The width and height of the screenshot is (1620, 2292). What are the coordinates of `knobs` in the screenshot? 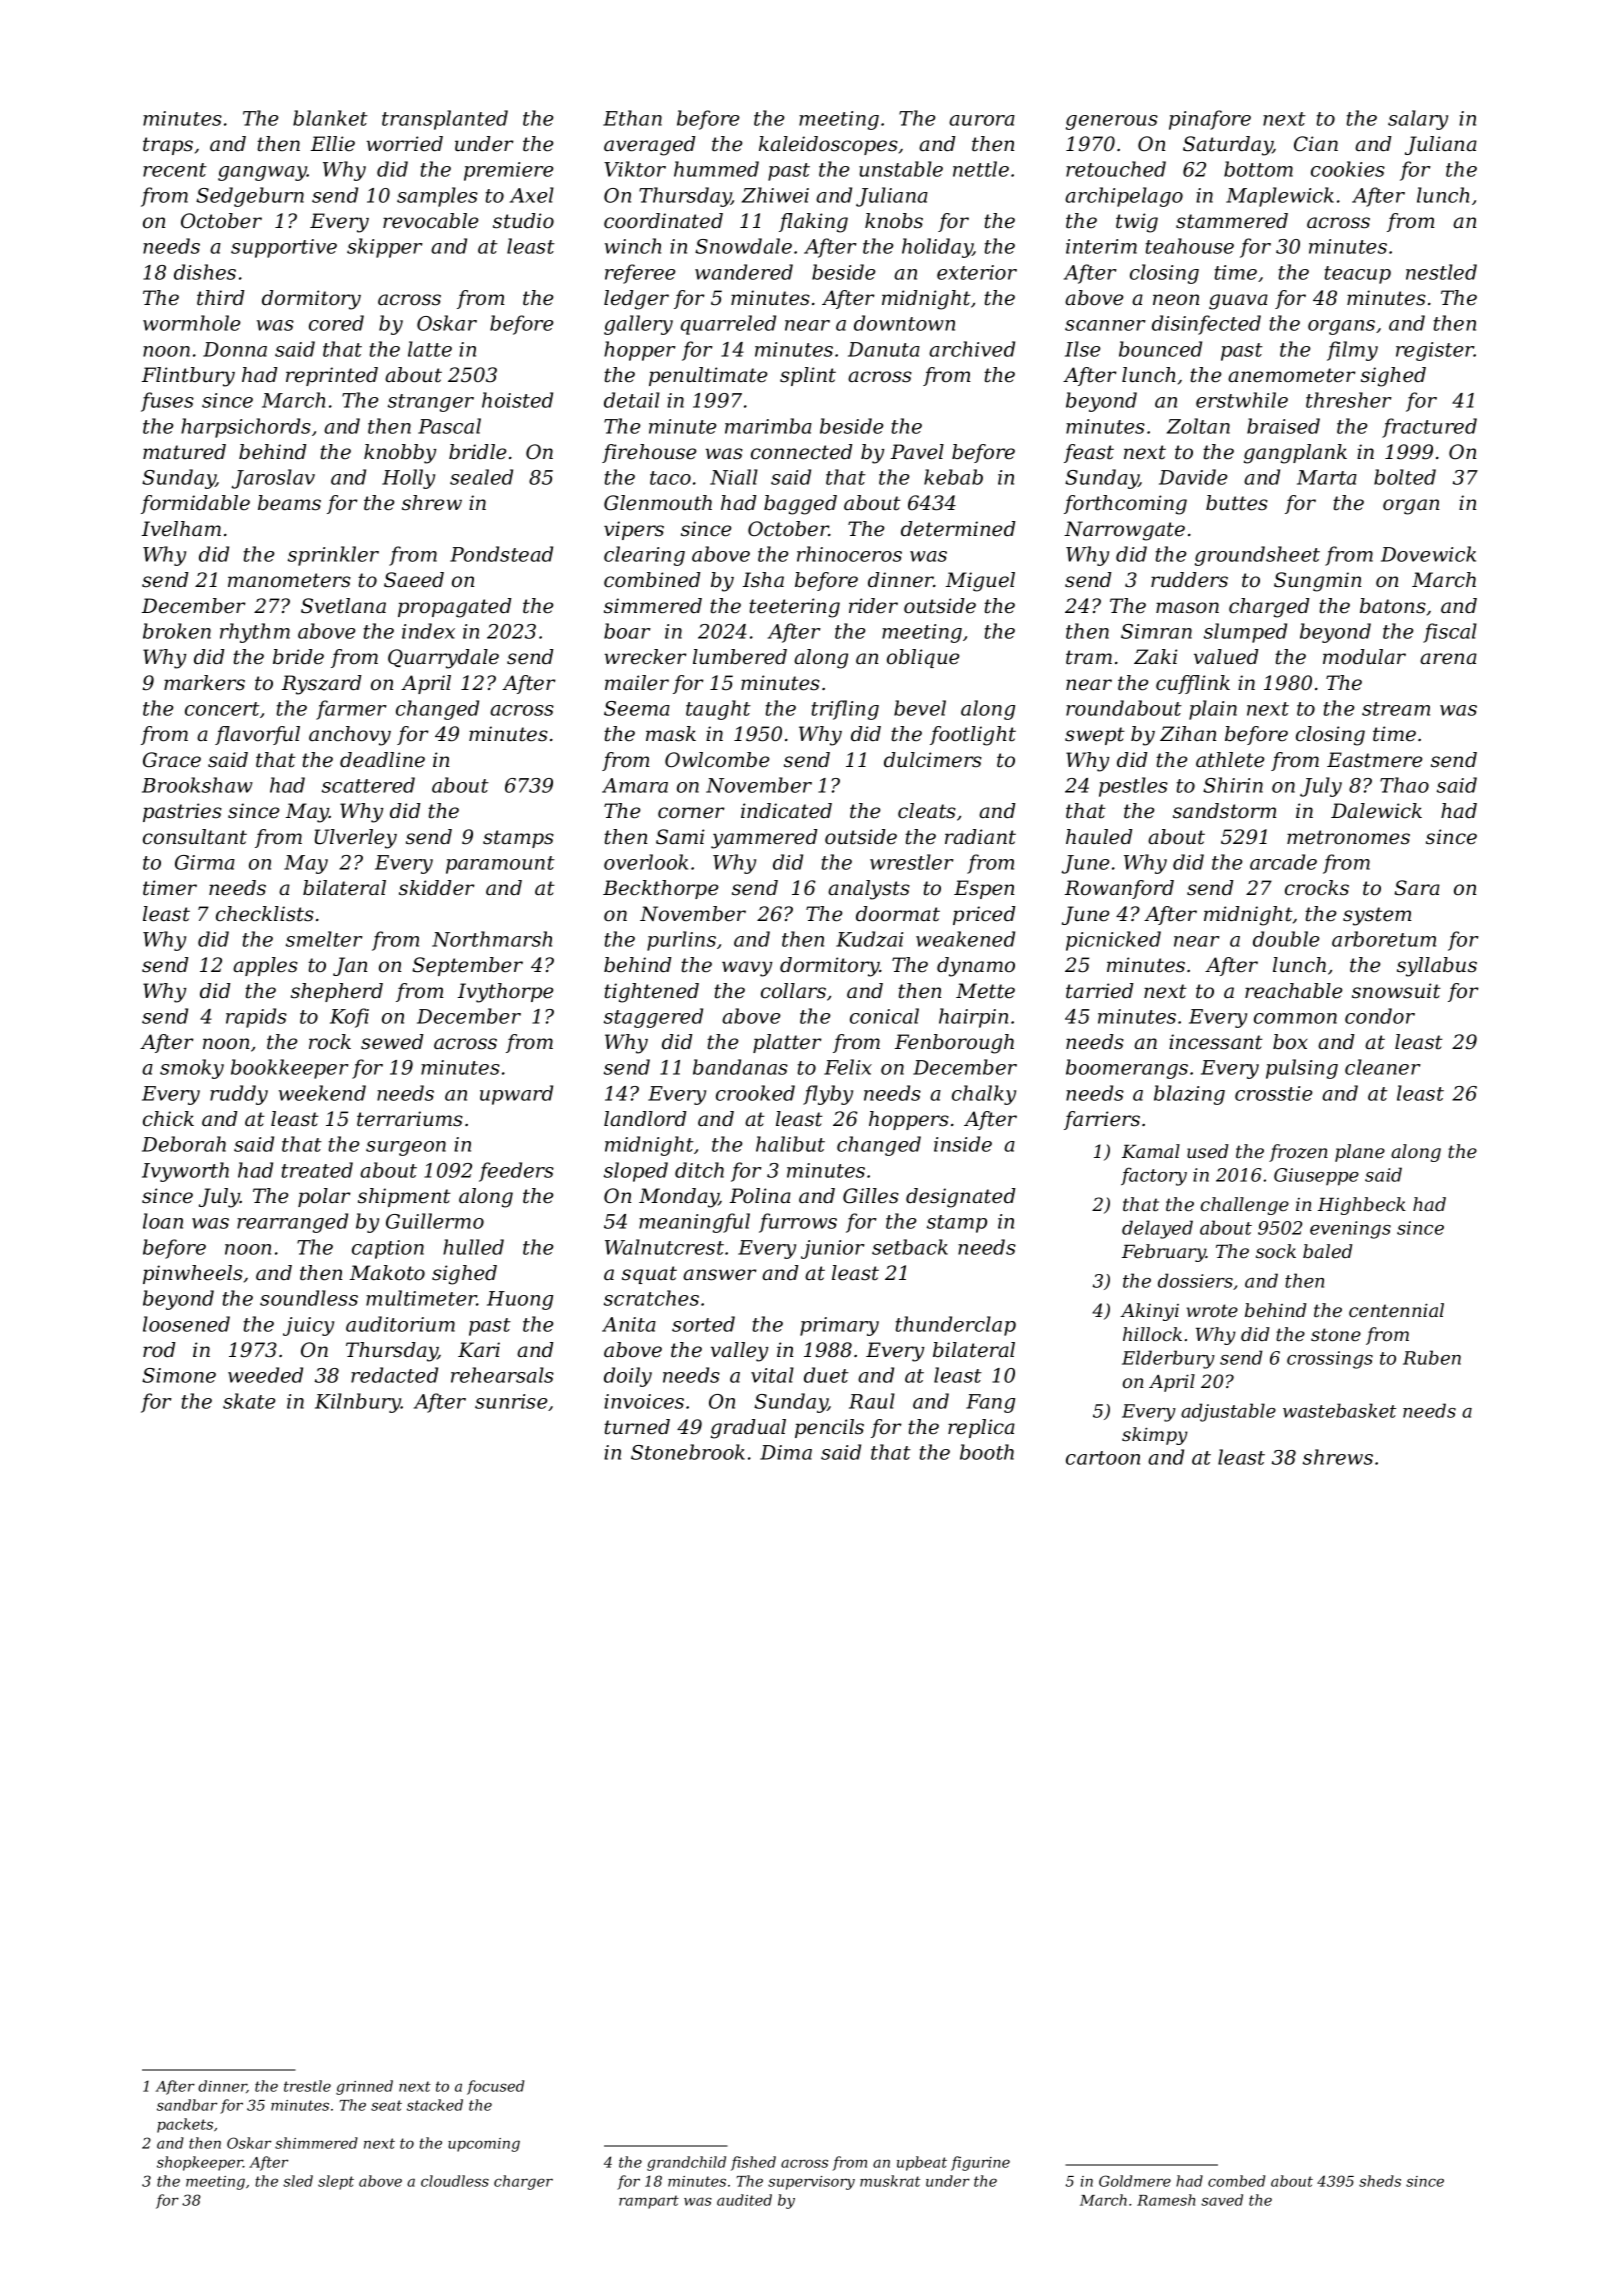 It's located at (894, 221).
